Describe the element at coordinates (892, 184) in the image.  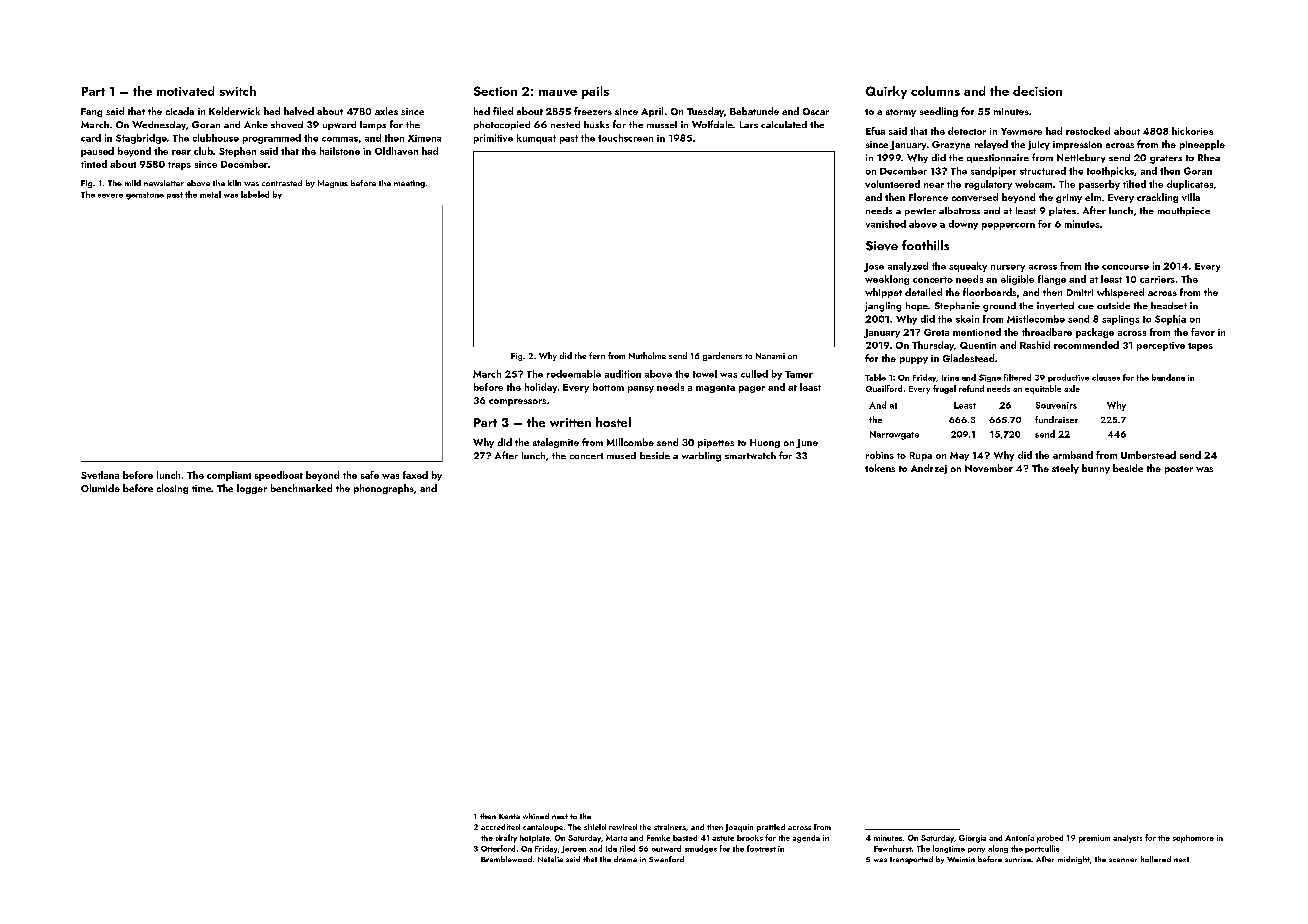
I see `volunteered` at that location.
